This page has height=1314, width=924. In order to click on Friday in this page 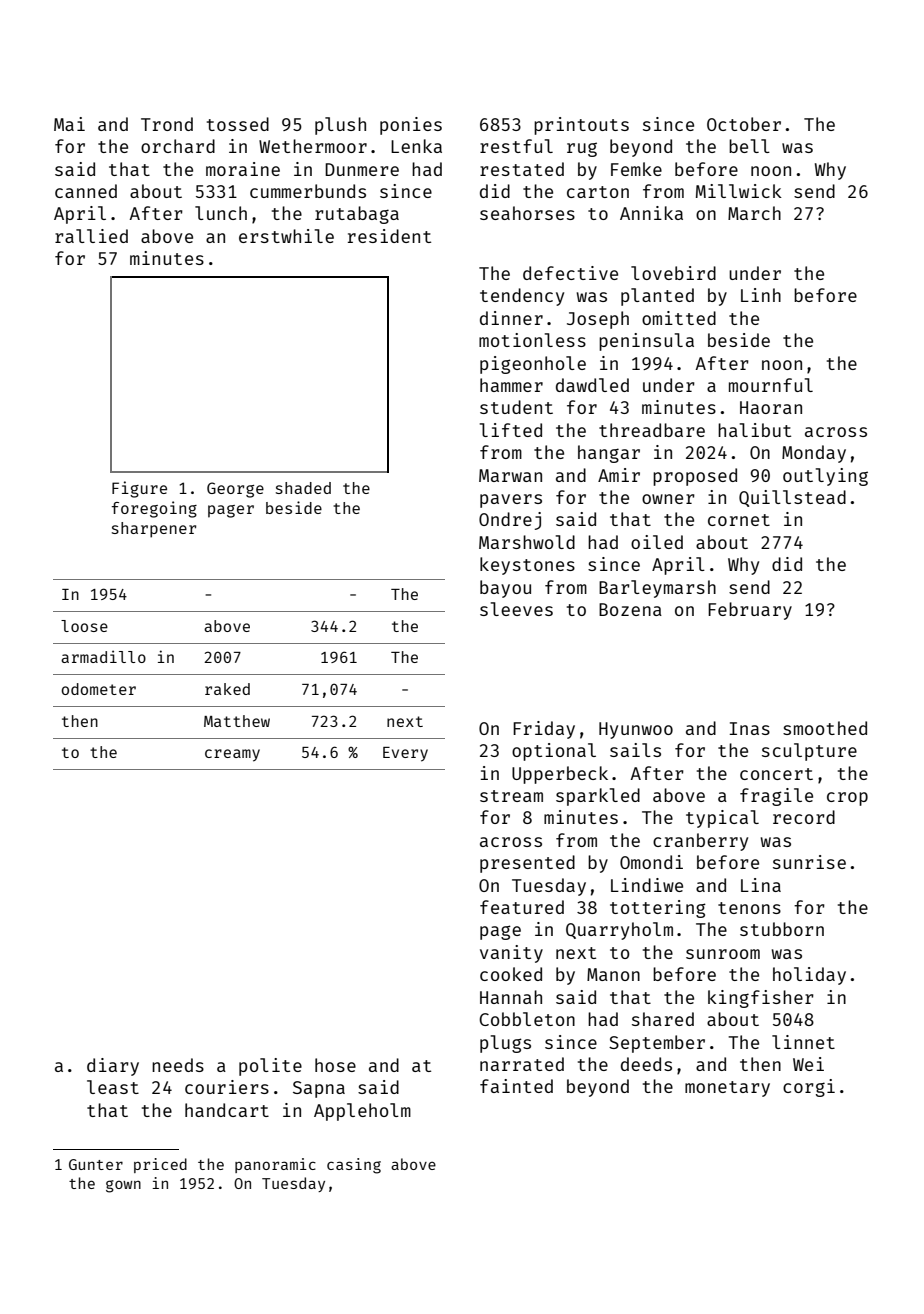, I will do `click(544, 730)`.
